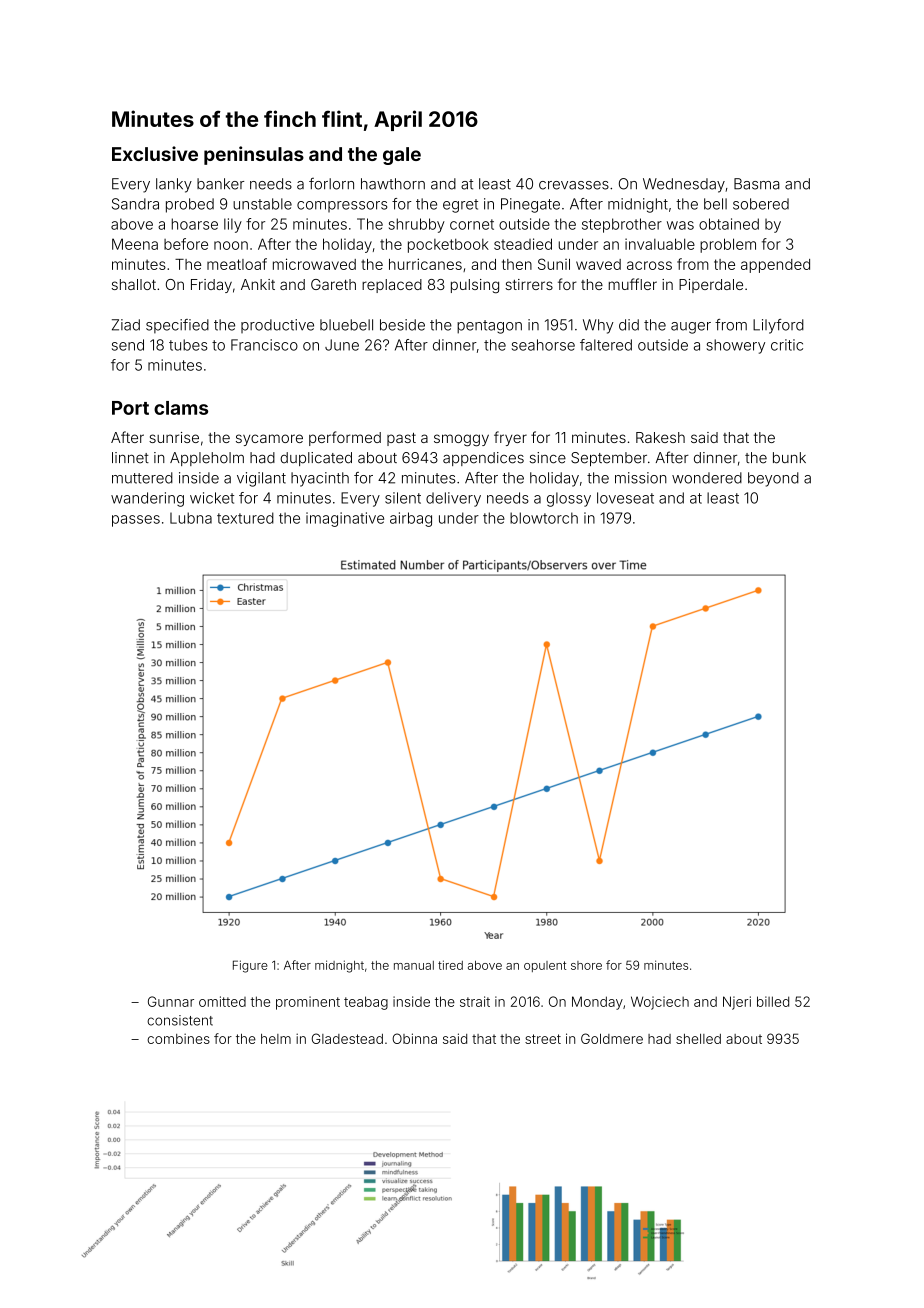 The width and height of the screenshot is (924, 1308). What do you see at coordinates (134, 284) in the screenshot?
I see `shallot` at bounding box center [134, 284].
